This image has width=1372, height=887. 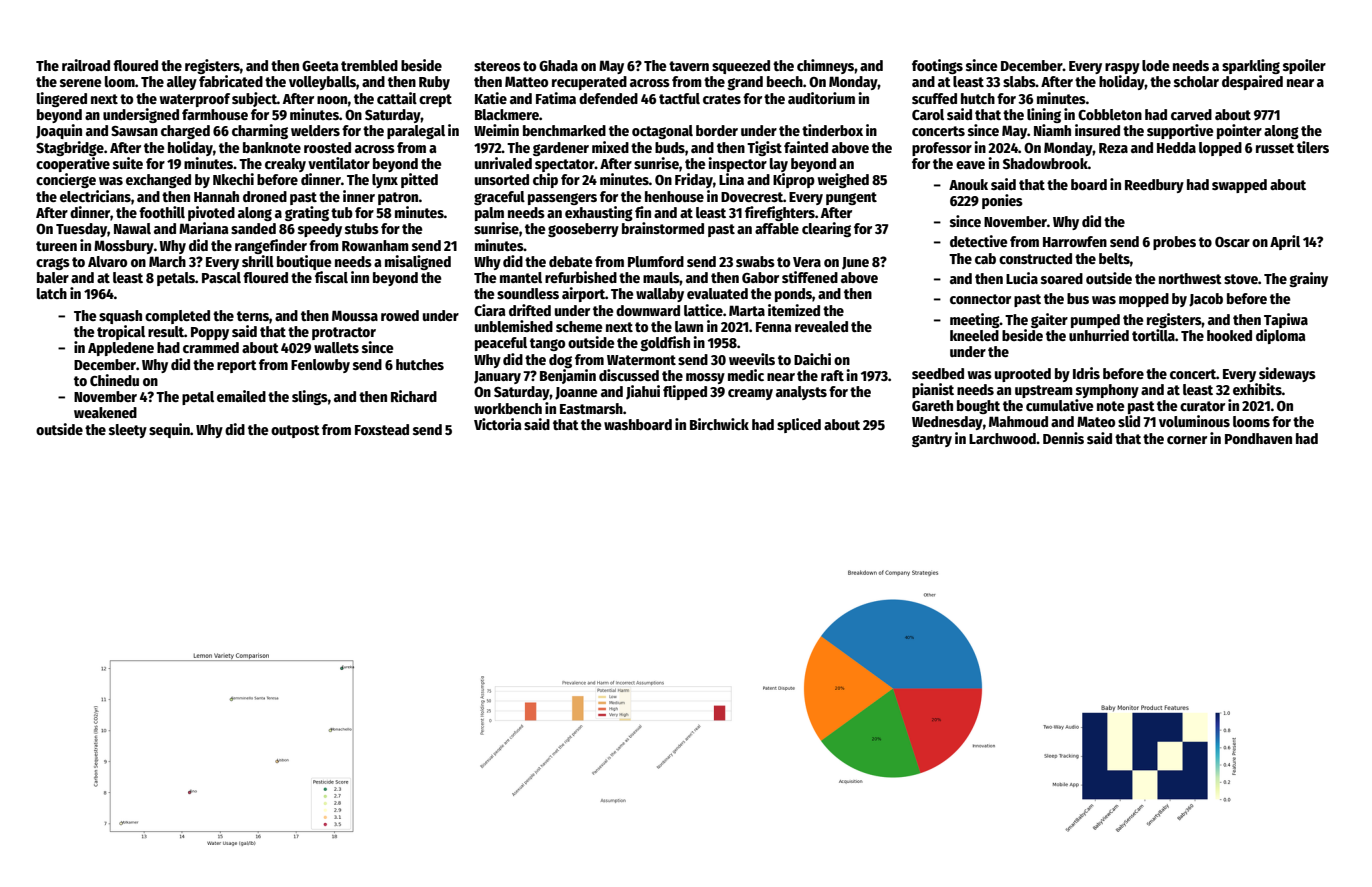 What do you see at coordinates (53, 264) in the image?
I see `crags` at bounding box center [53, 264].
